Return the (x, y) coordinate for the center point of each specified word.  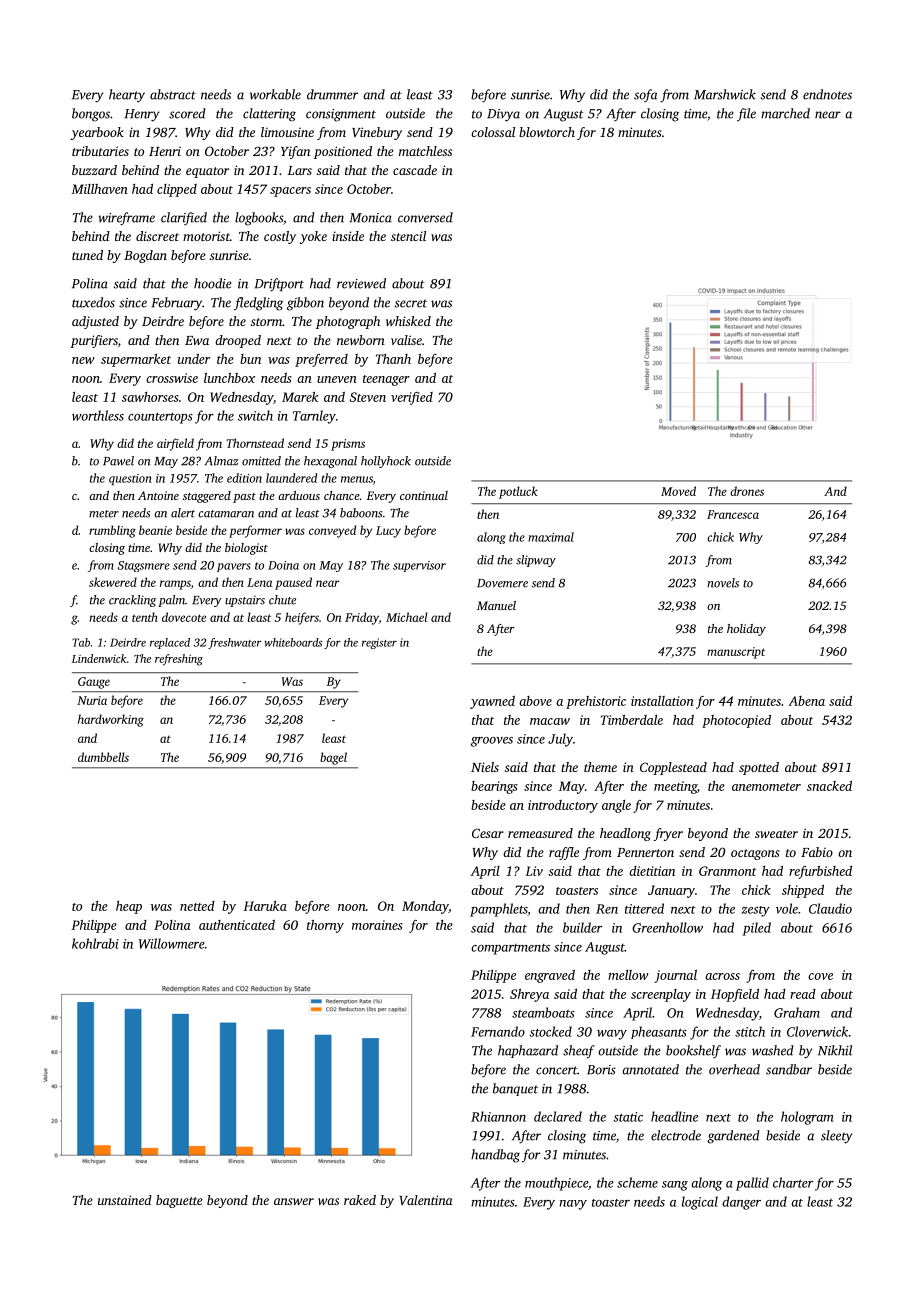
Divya (503, 115)
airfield (175, 444)
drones (747, 491)
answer (294, 1201)
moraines (377, 925)
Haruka (265, 906)
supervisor (419, 566)
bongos (91, 115)
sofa (646, 96)
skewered (113, 582)
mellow (628, 975)
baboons (361, 513)
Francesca (733, 514)
